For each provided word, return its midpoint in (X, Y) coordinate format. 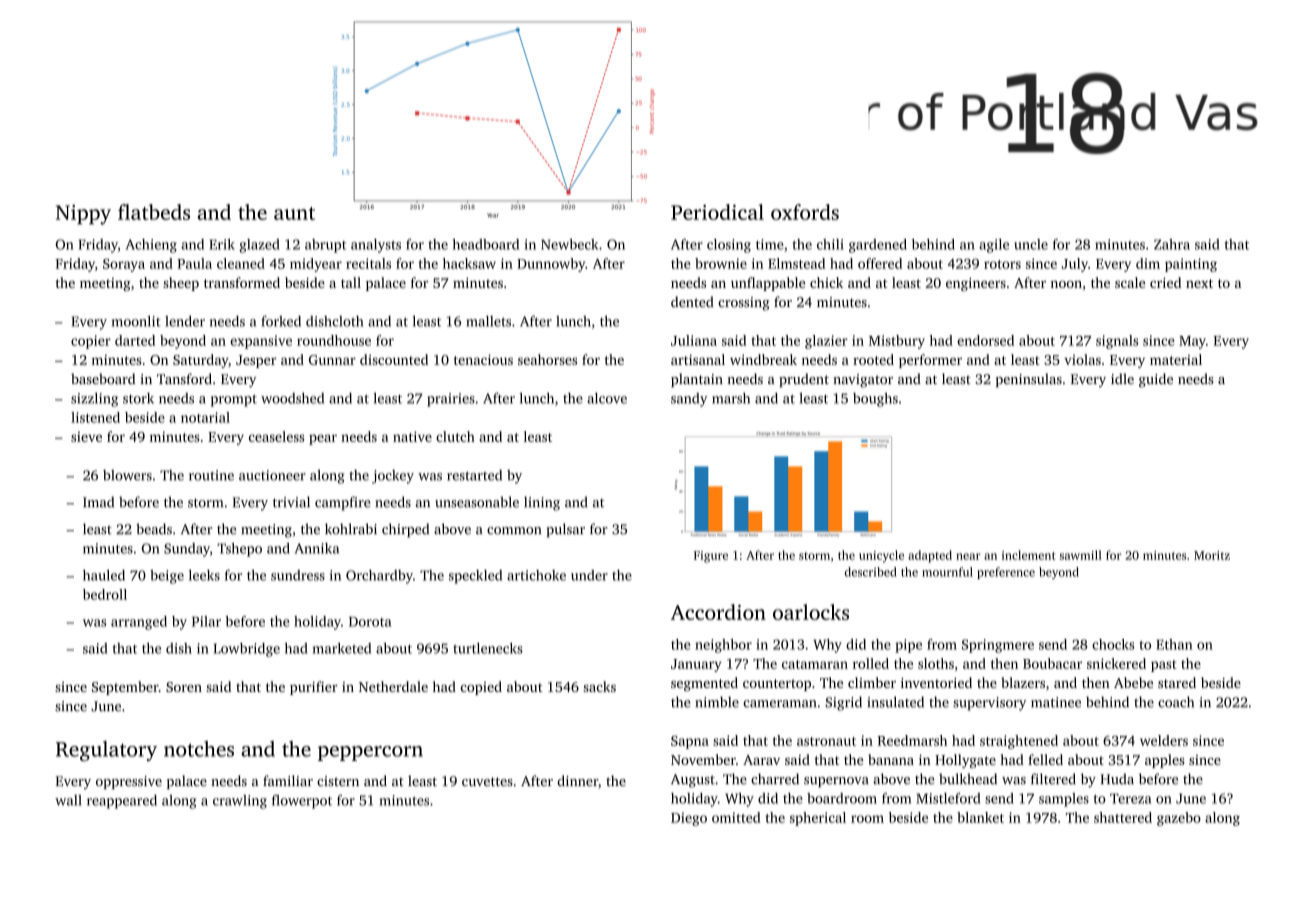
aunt (294, 213)
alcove (607, 398)
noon (1066, 284)
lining (542, 503)
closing (729, 246)
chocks (1113, 644)
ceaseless (277, 436)
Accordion (718, 612)
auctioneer (272, 475)
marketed (342, 648)
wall (68, 800)
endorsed (985, 340)
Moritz (1212, 555)
